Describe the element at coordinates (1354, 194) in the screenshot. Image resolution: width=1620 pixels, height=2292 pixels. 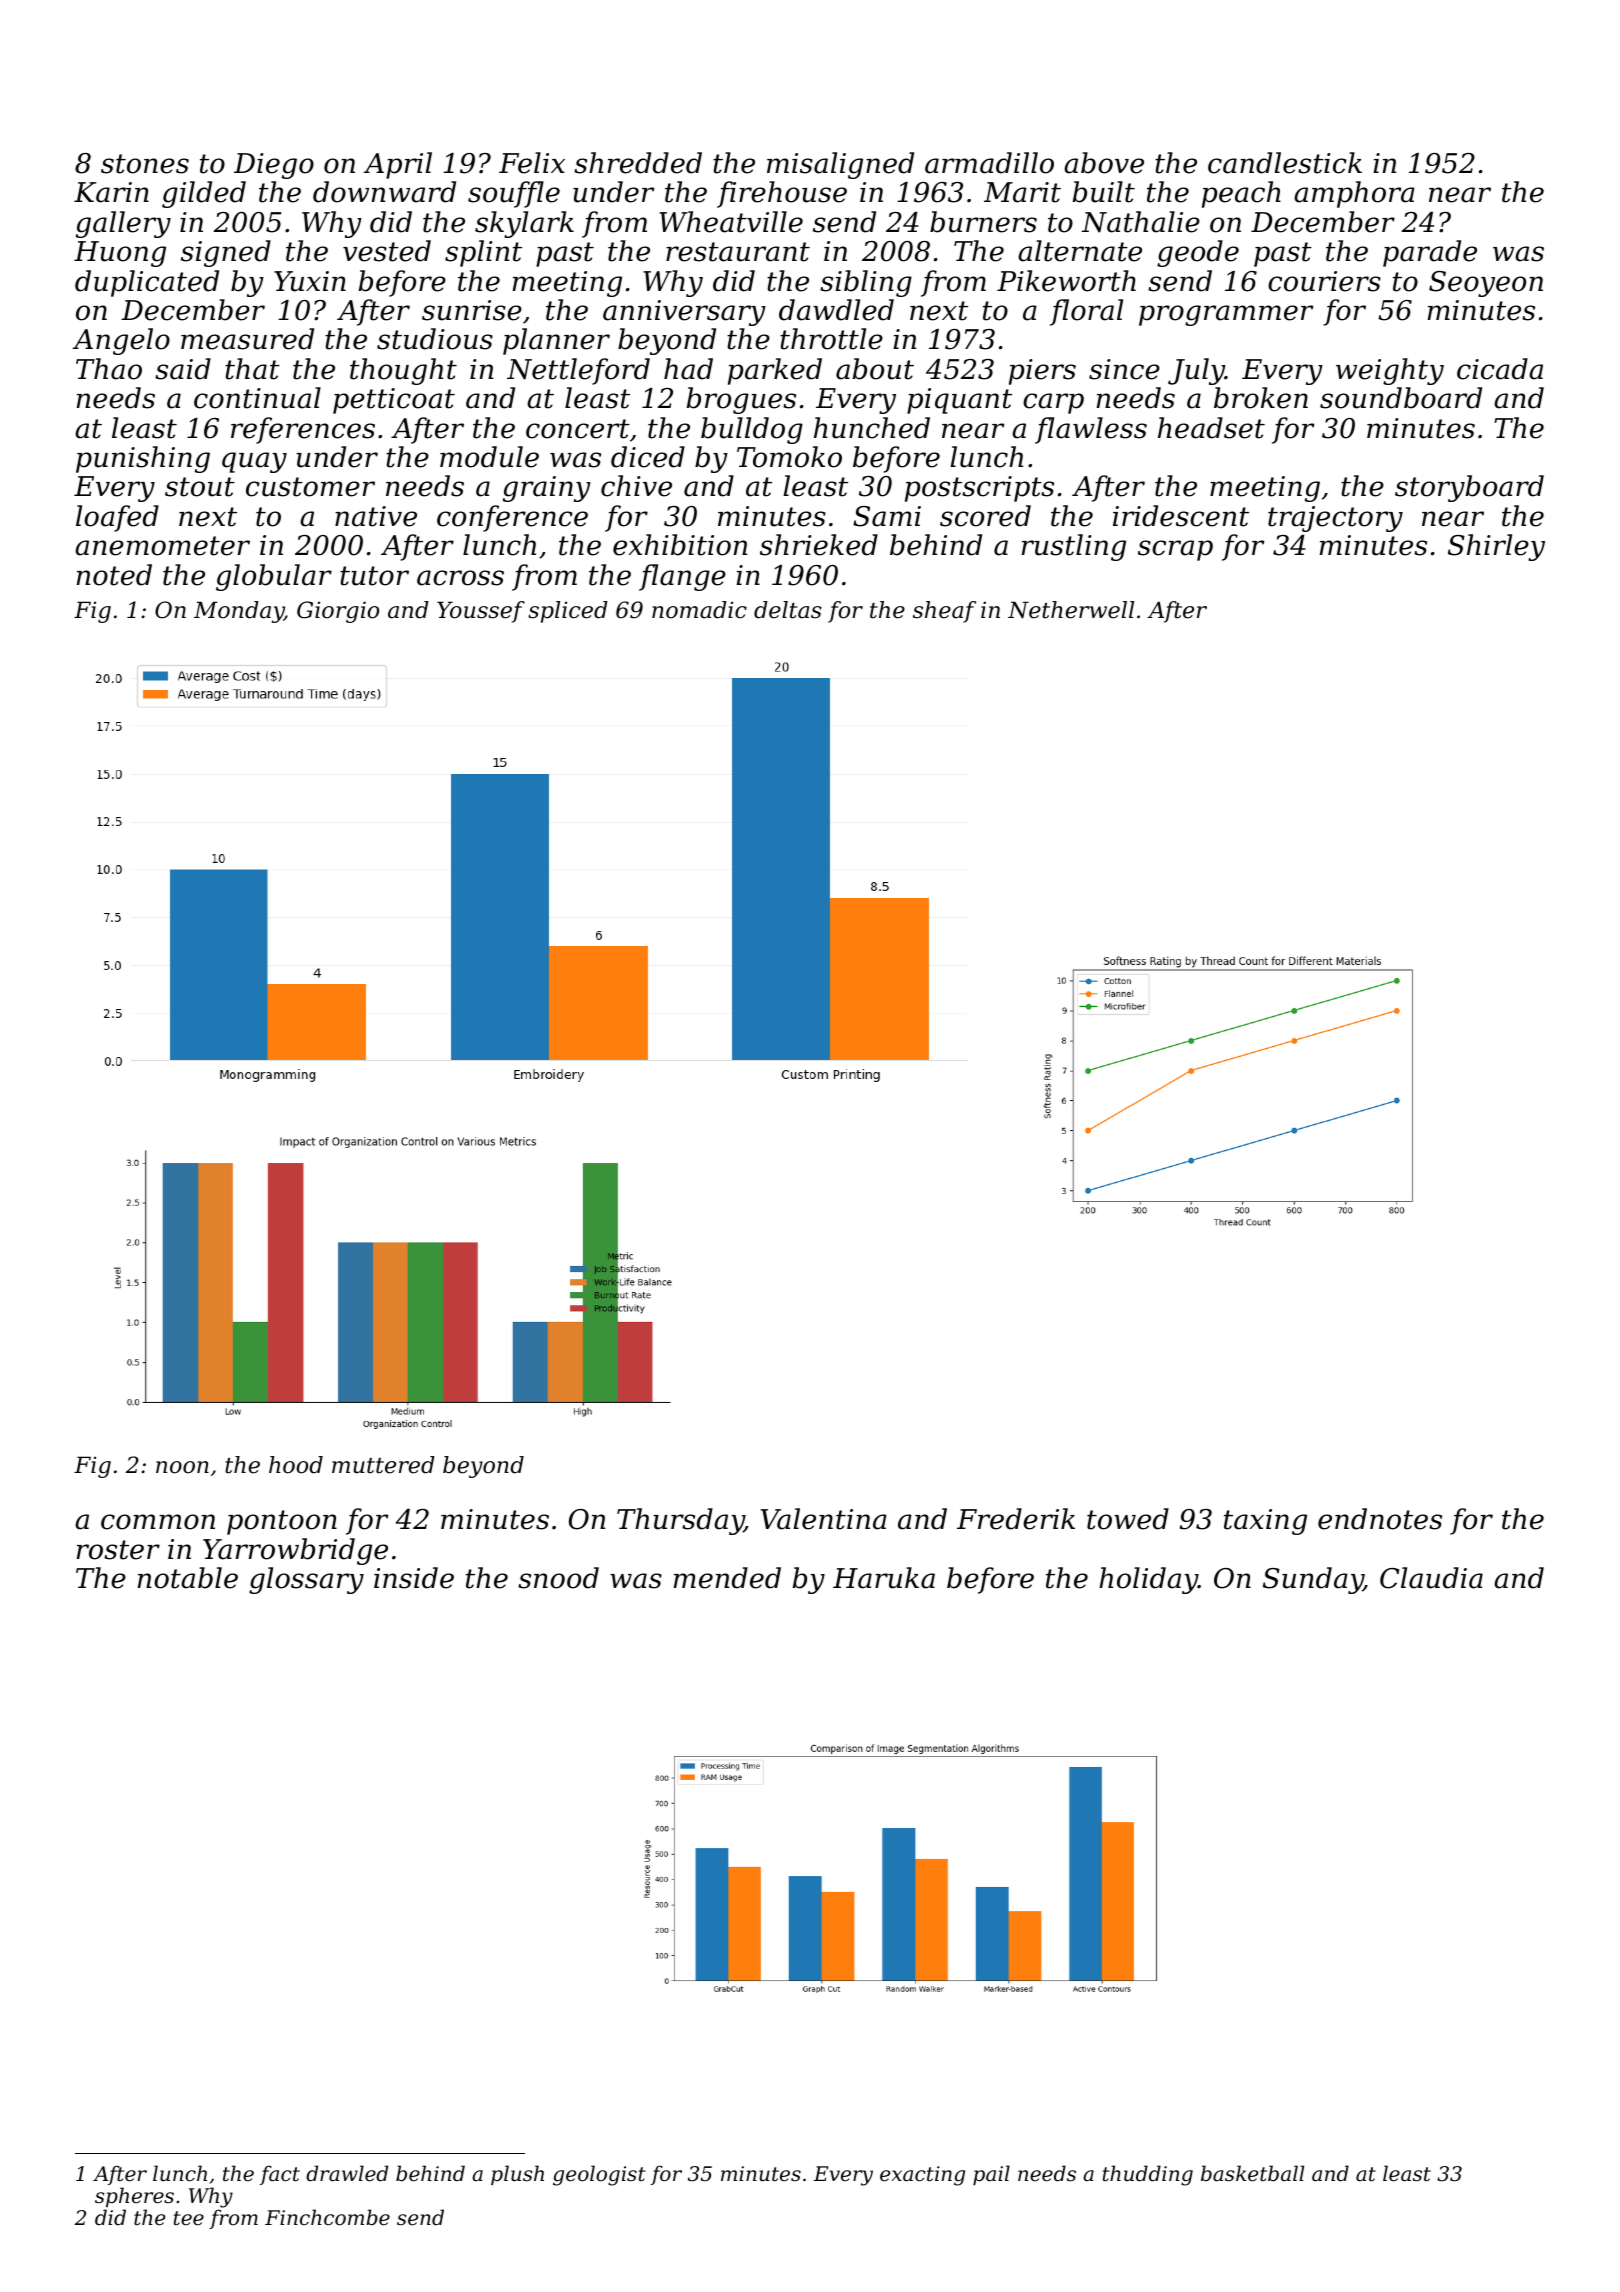
I see `amphora` at that location.
